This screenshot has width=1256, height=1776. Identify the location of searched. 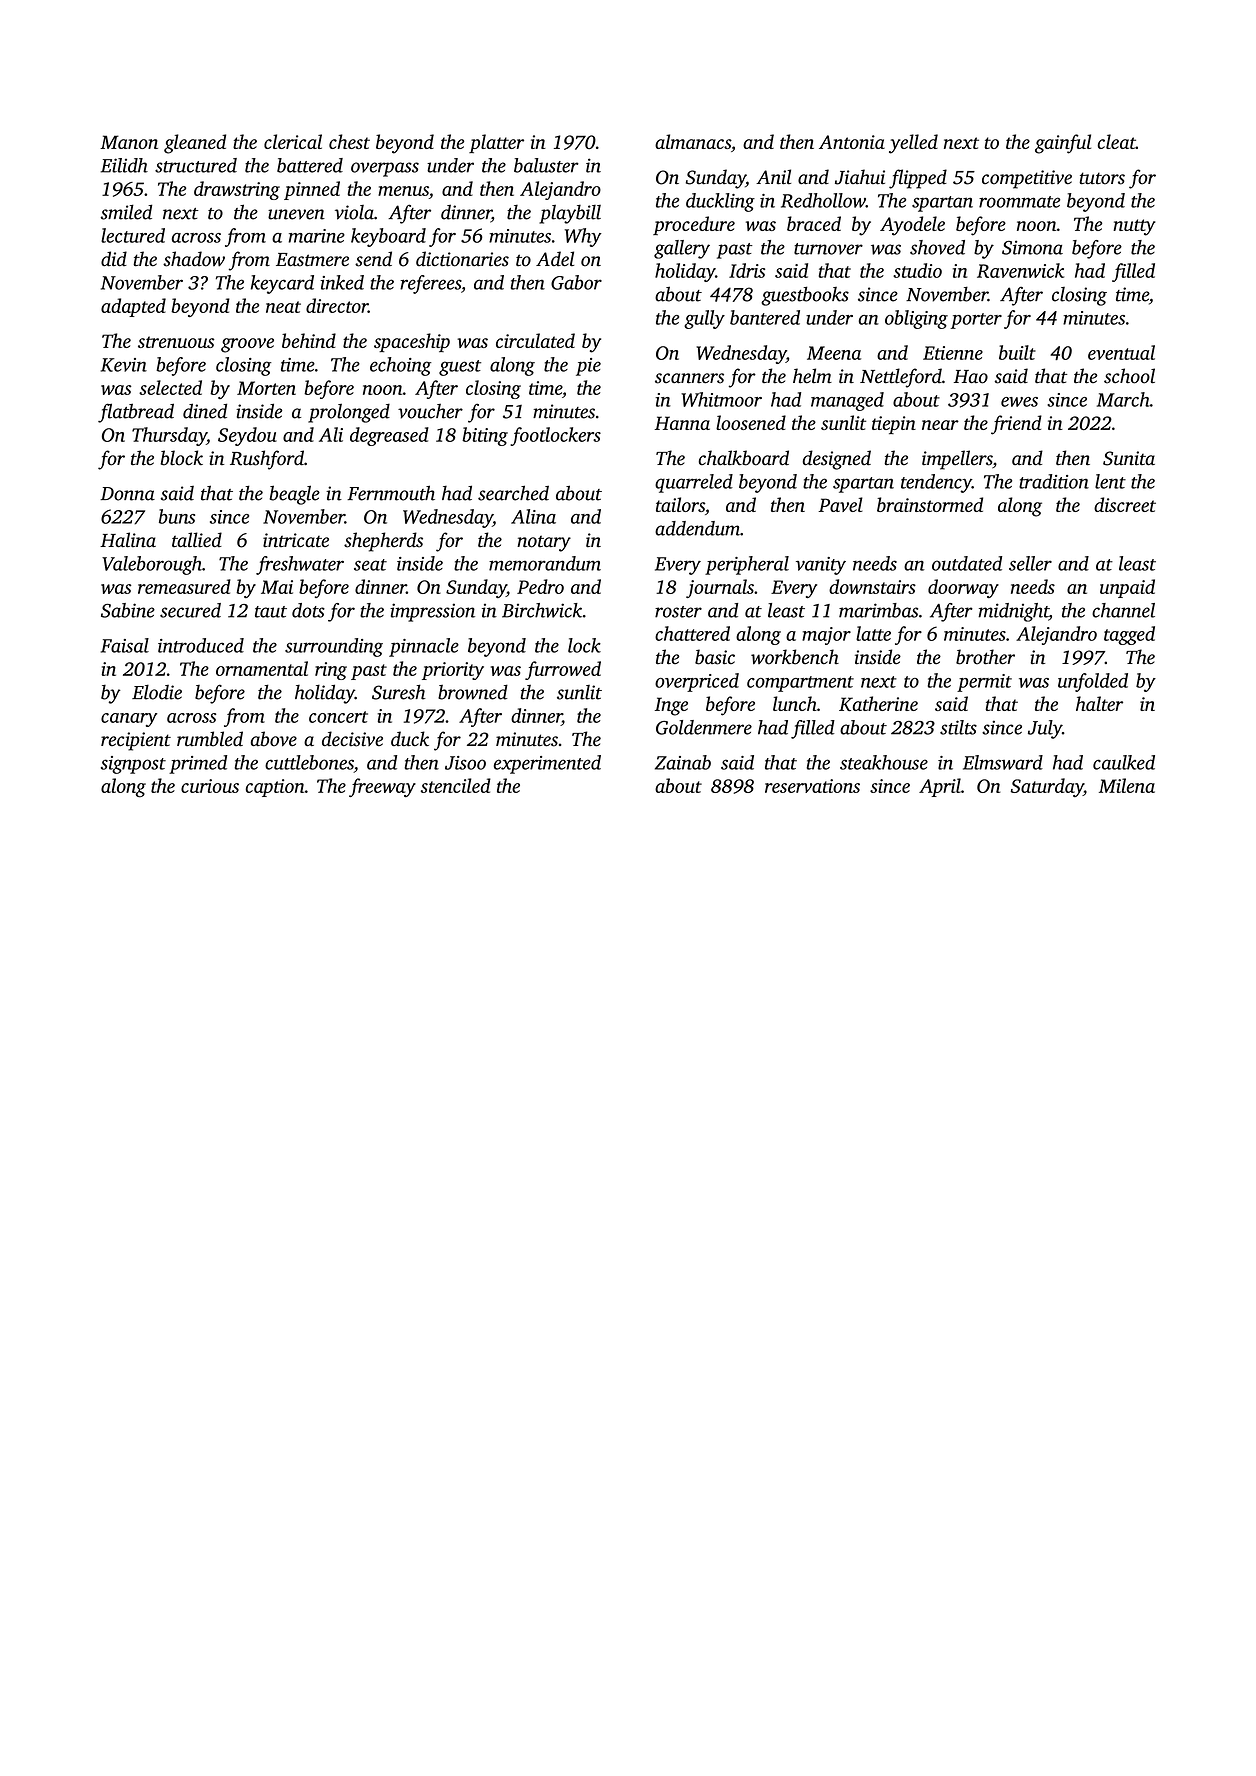
(513, 493).
